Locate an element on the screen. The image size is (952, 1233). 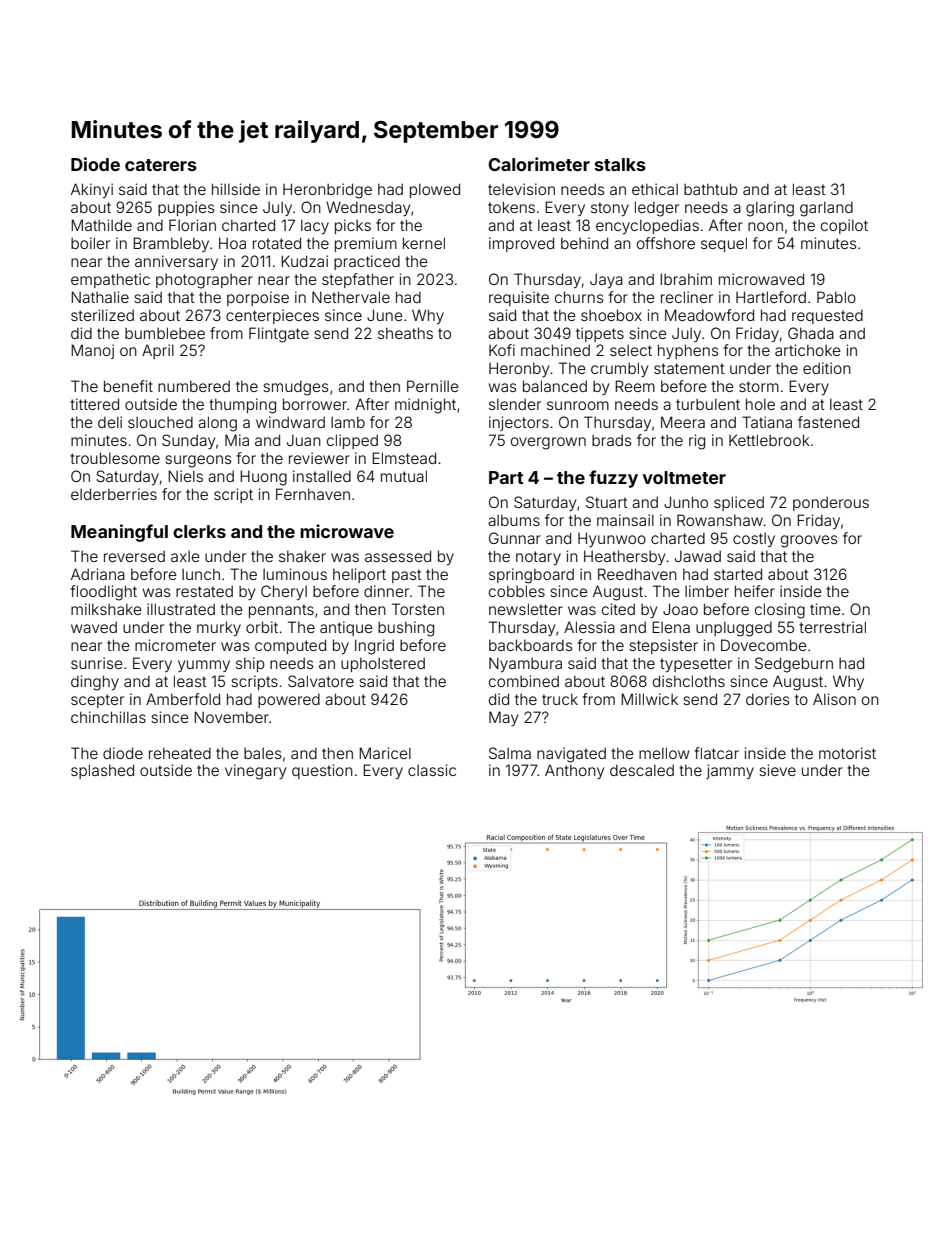
premium is located at coordinates (366, 244).
